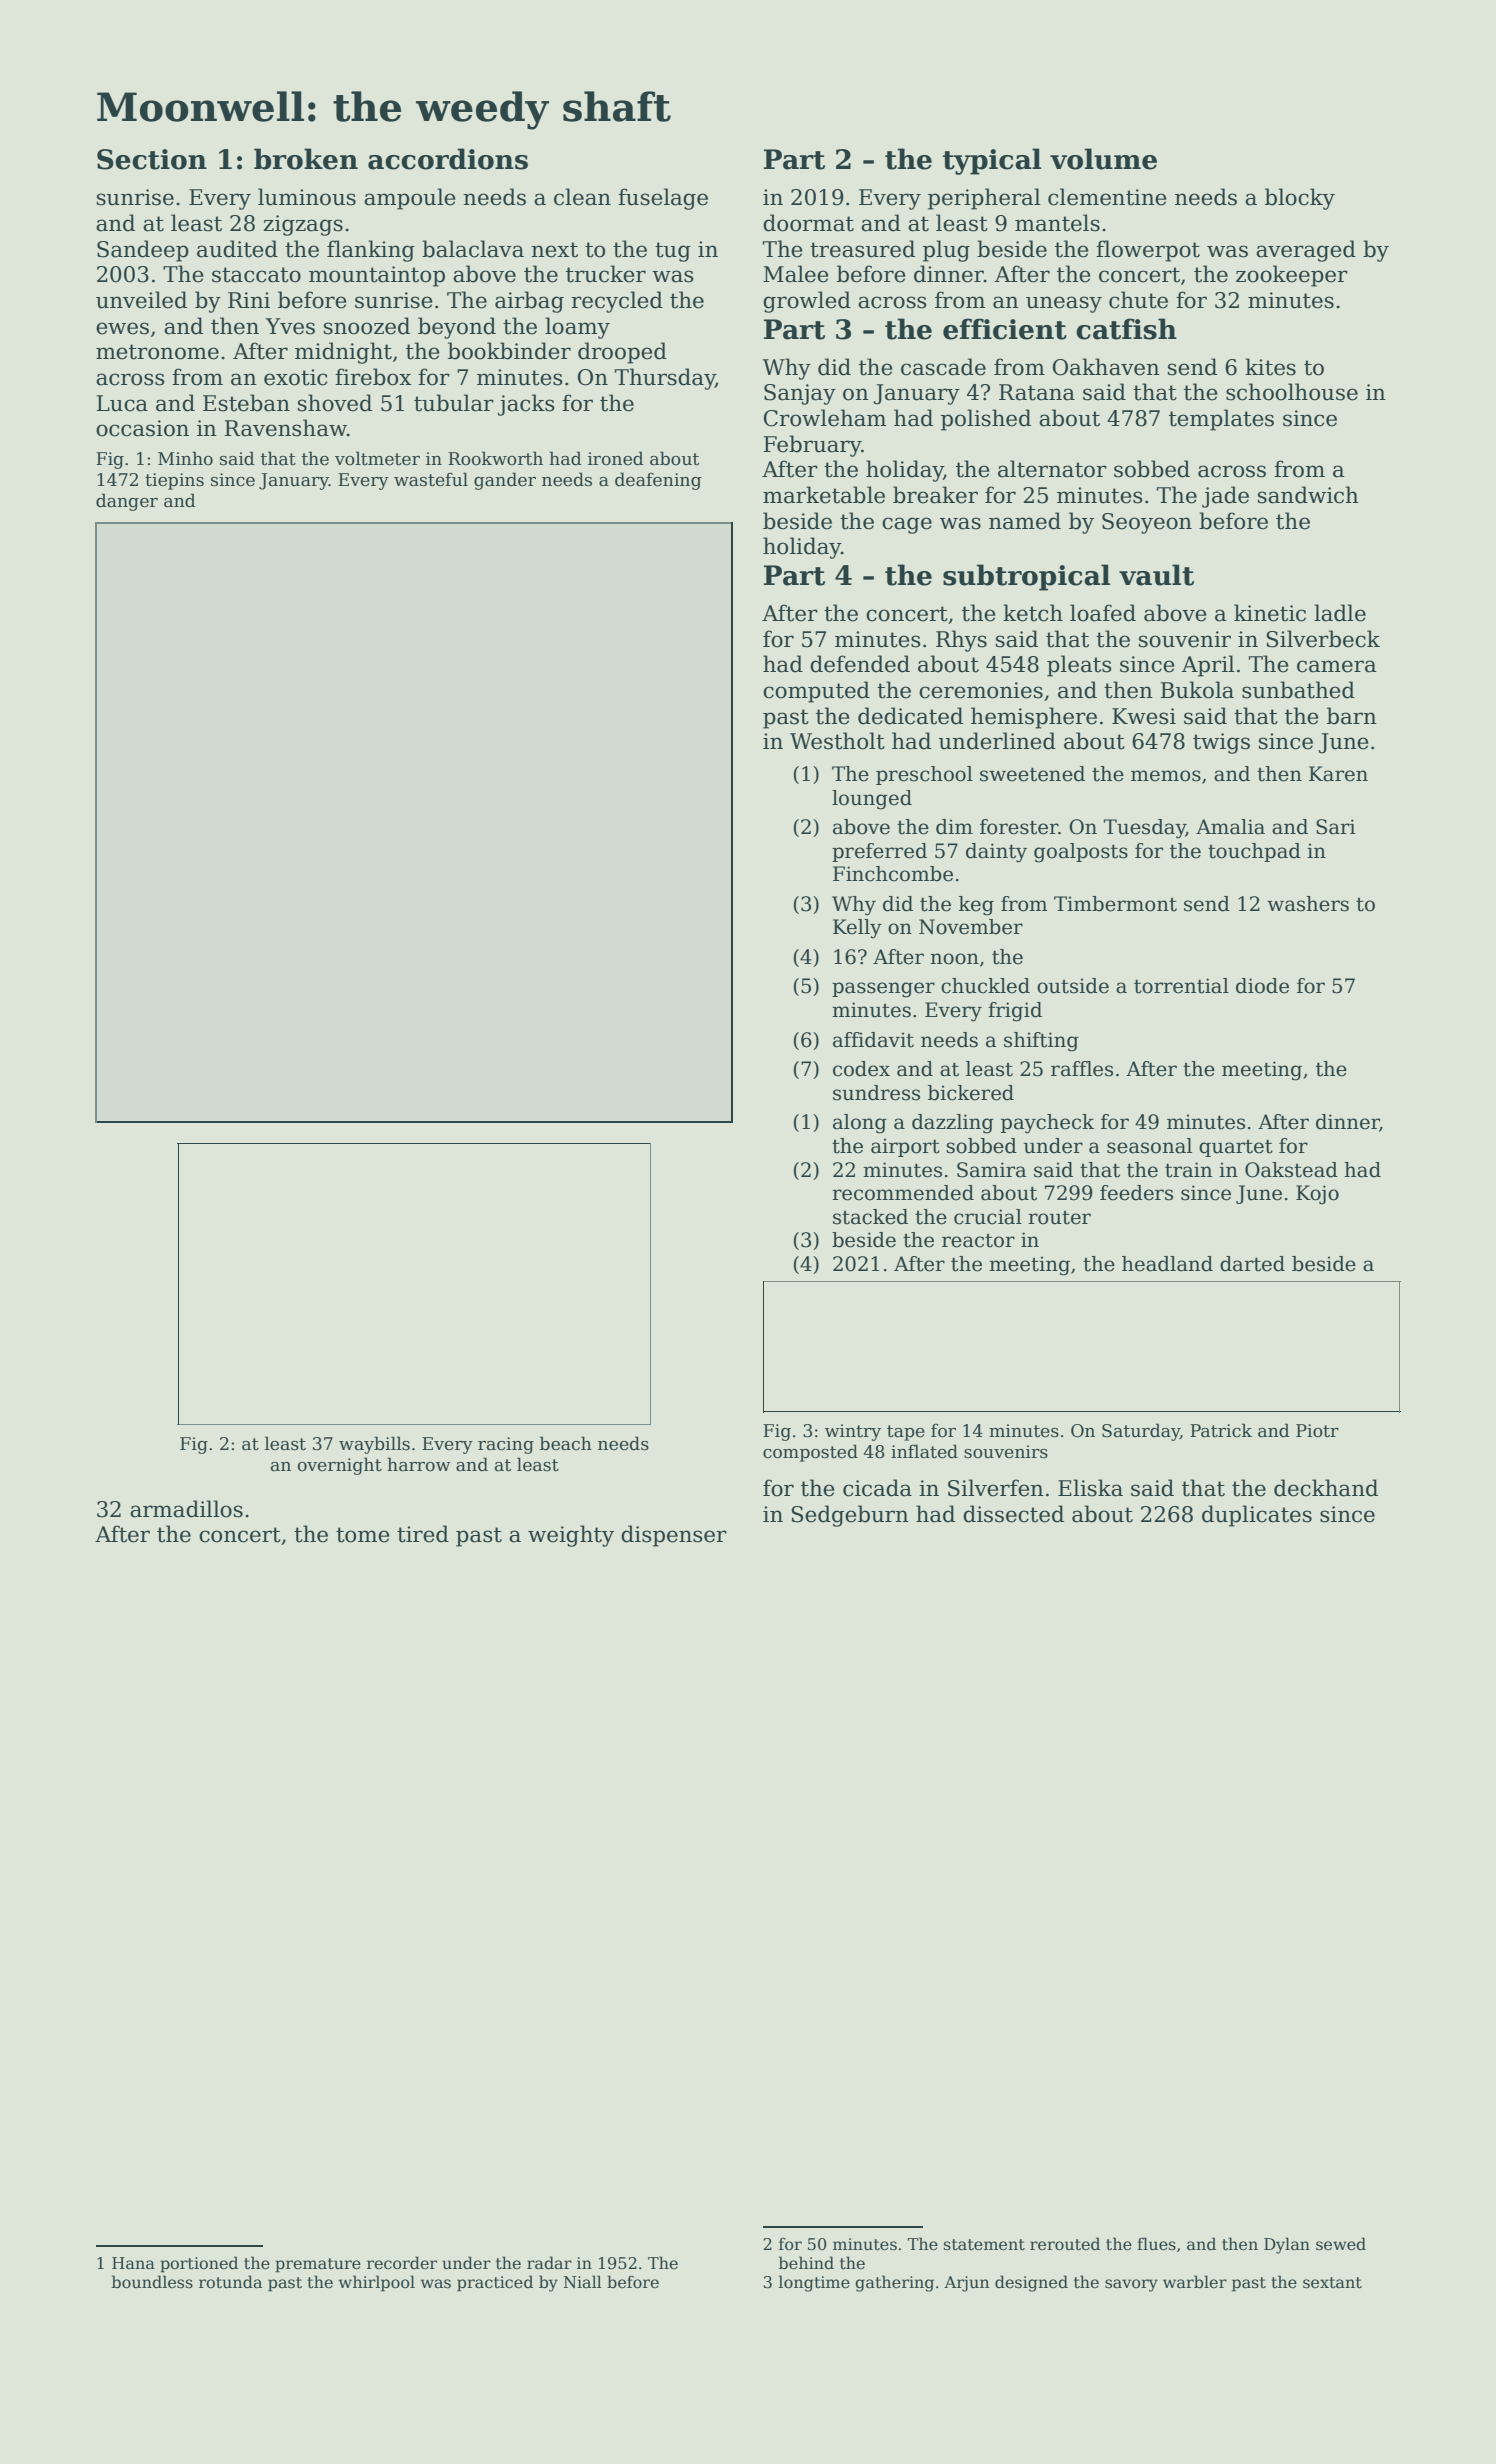 The width and height of the document is (1496, 2464). What do you see at coordinates (1106, 367) in the document?
I see `Oakhaven` at bounding box center [1106, 367].
